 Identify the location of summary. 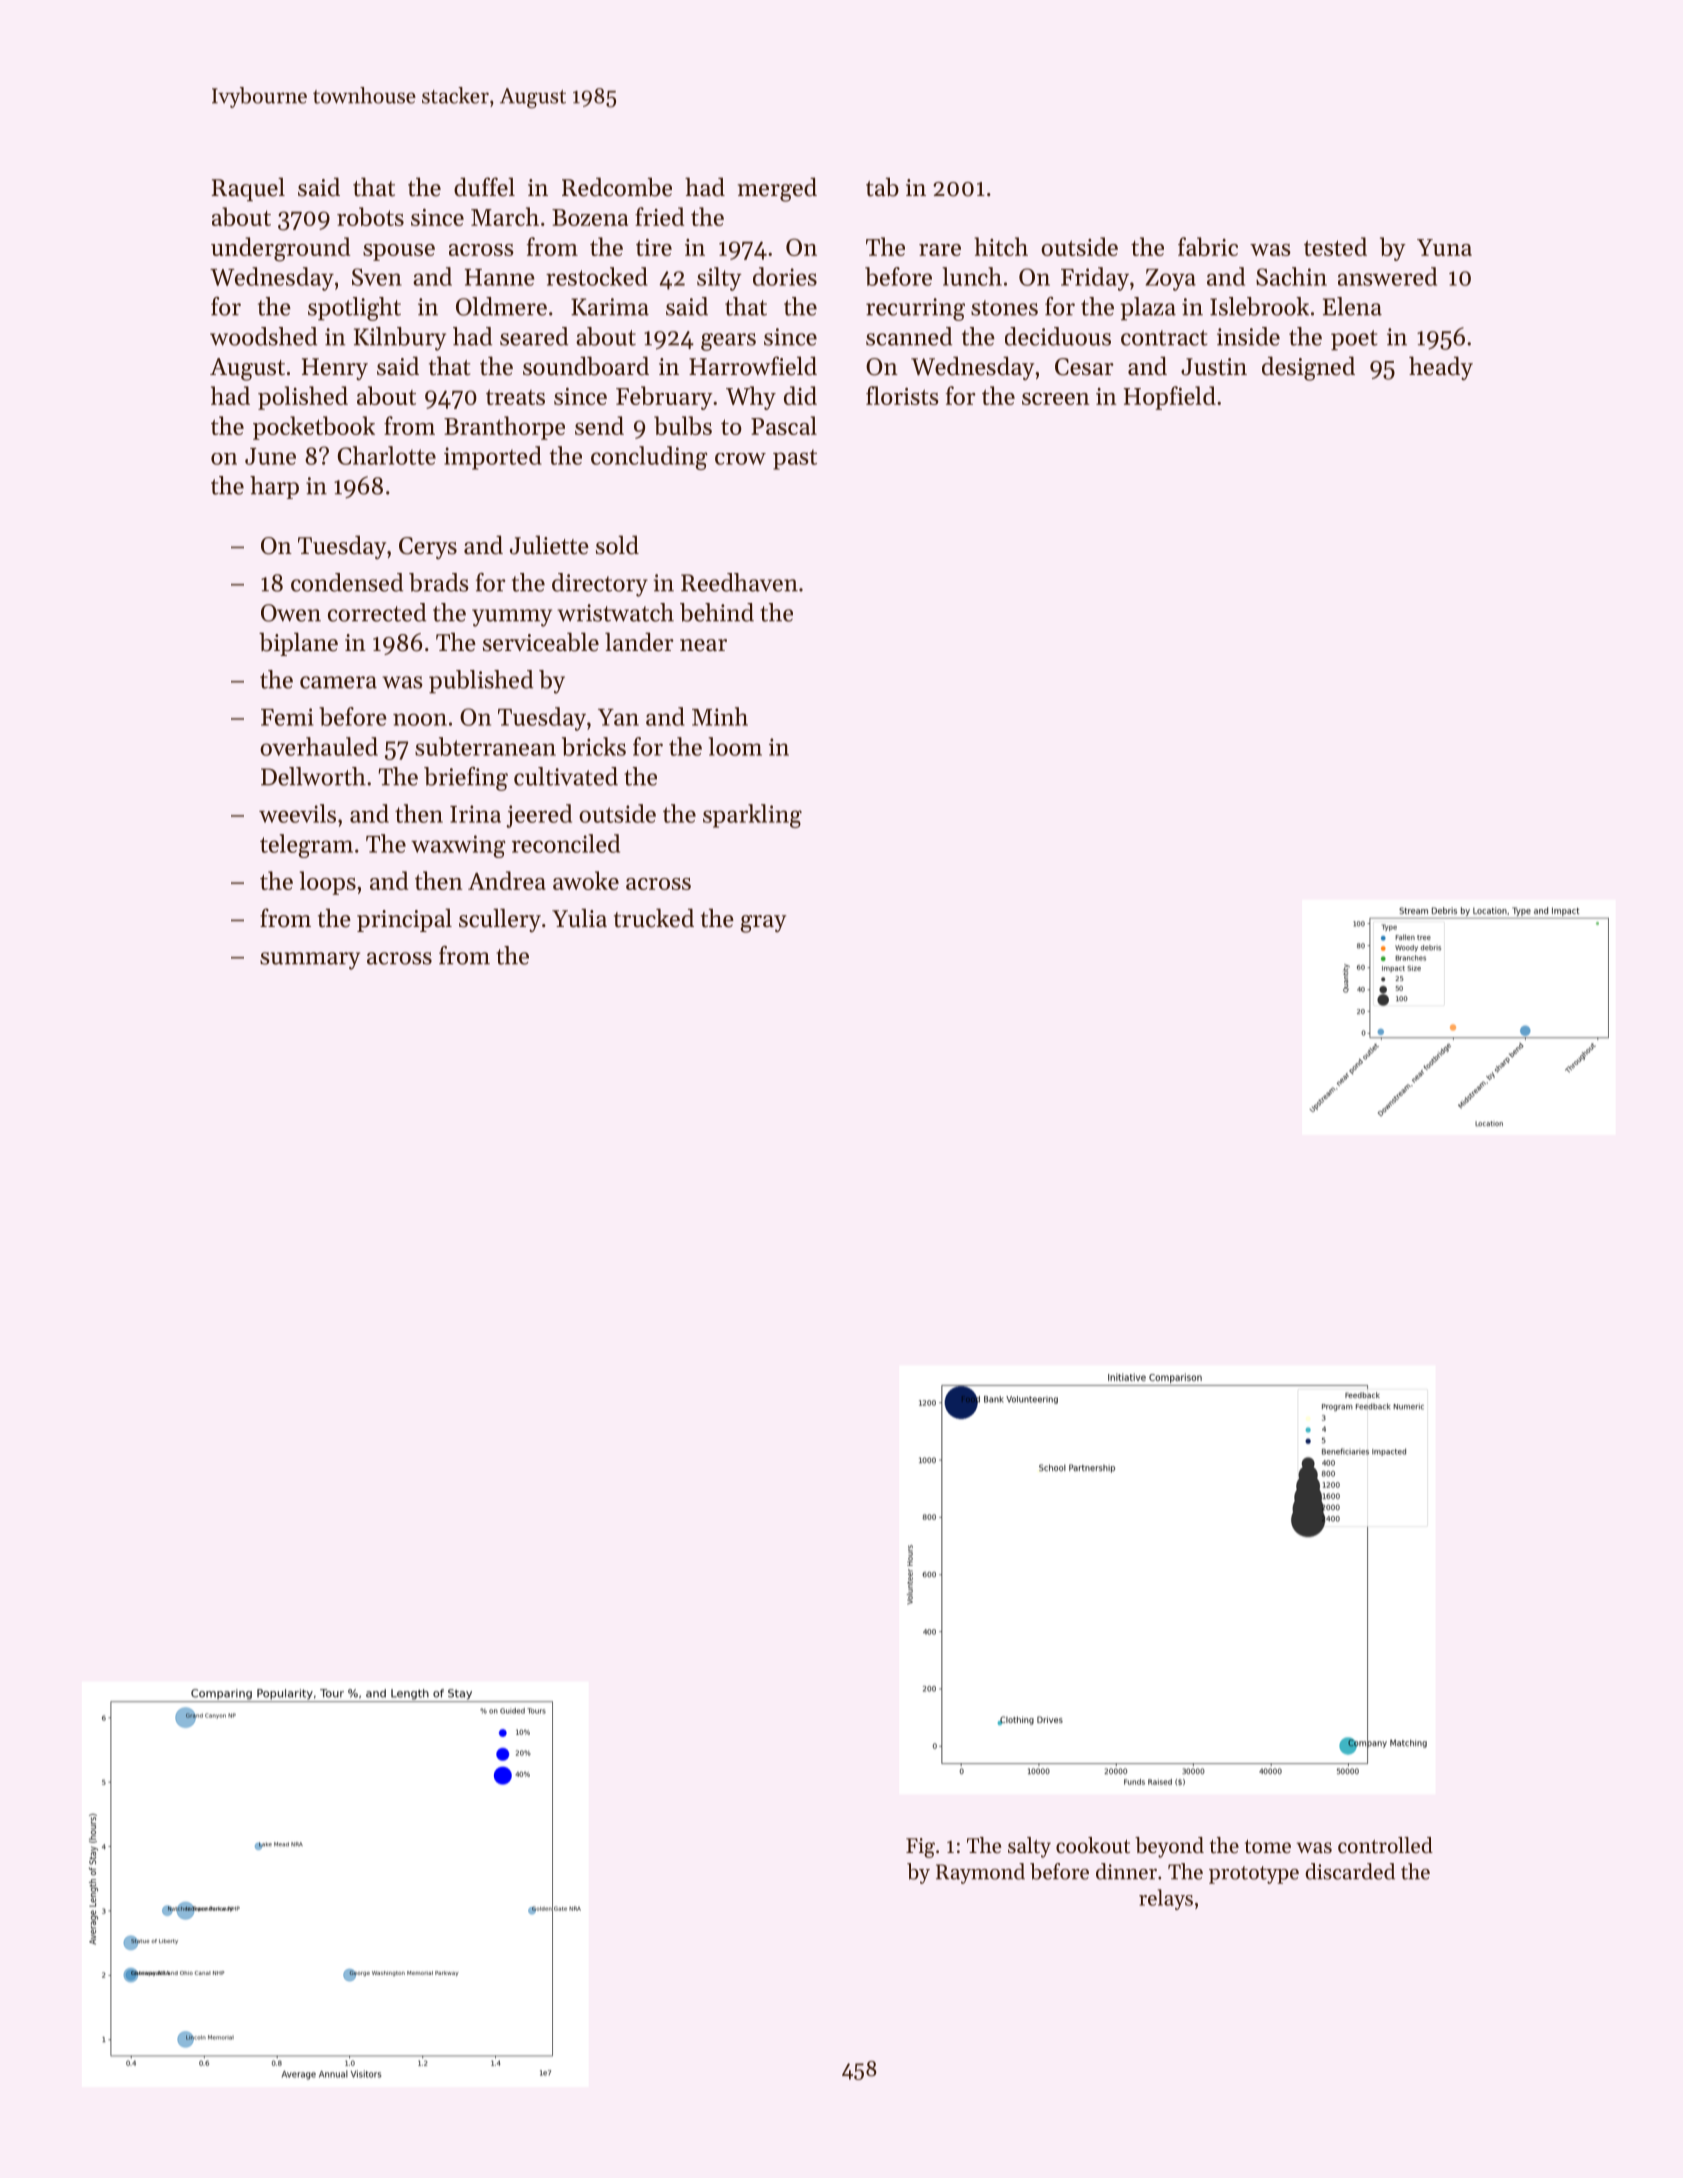
(310, 961).
